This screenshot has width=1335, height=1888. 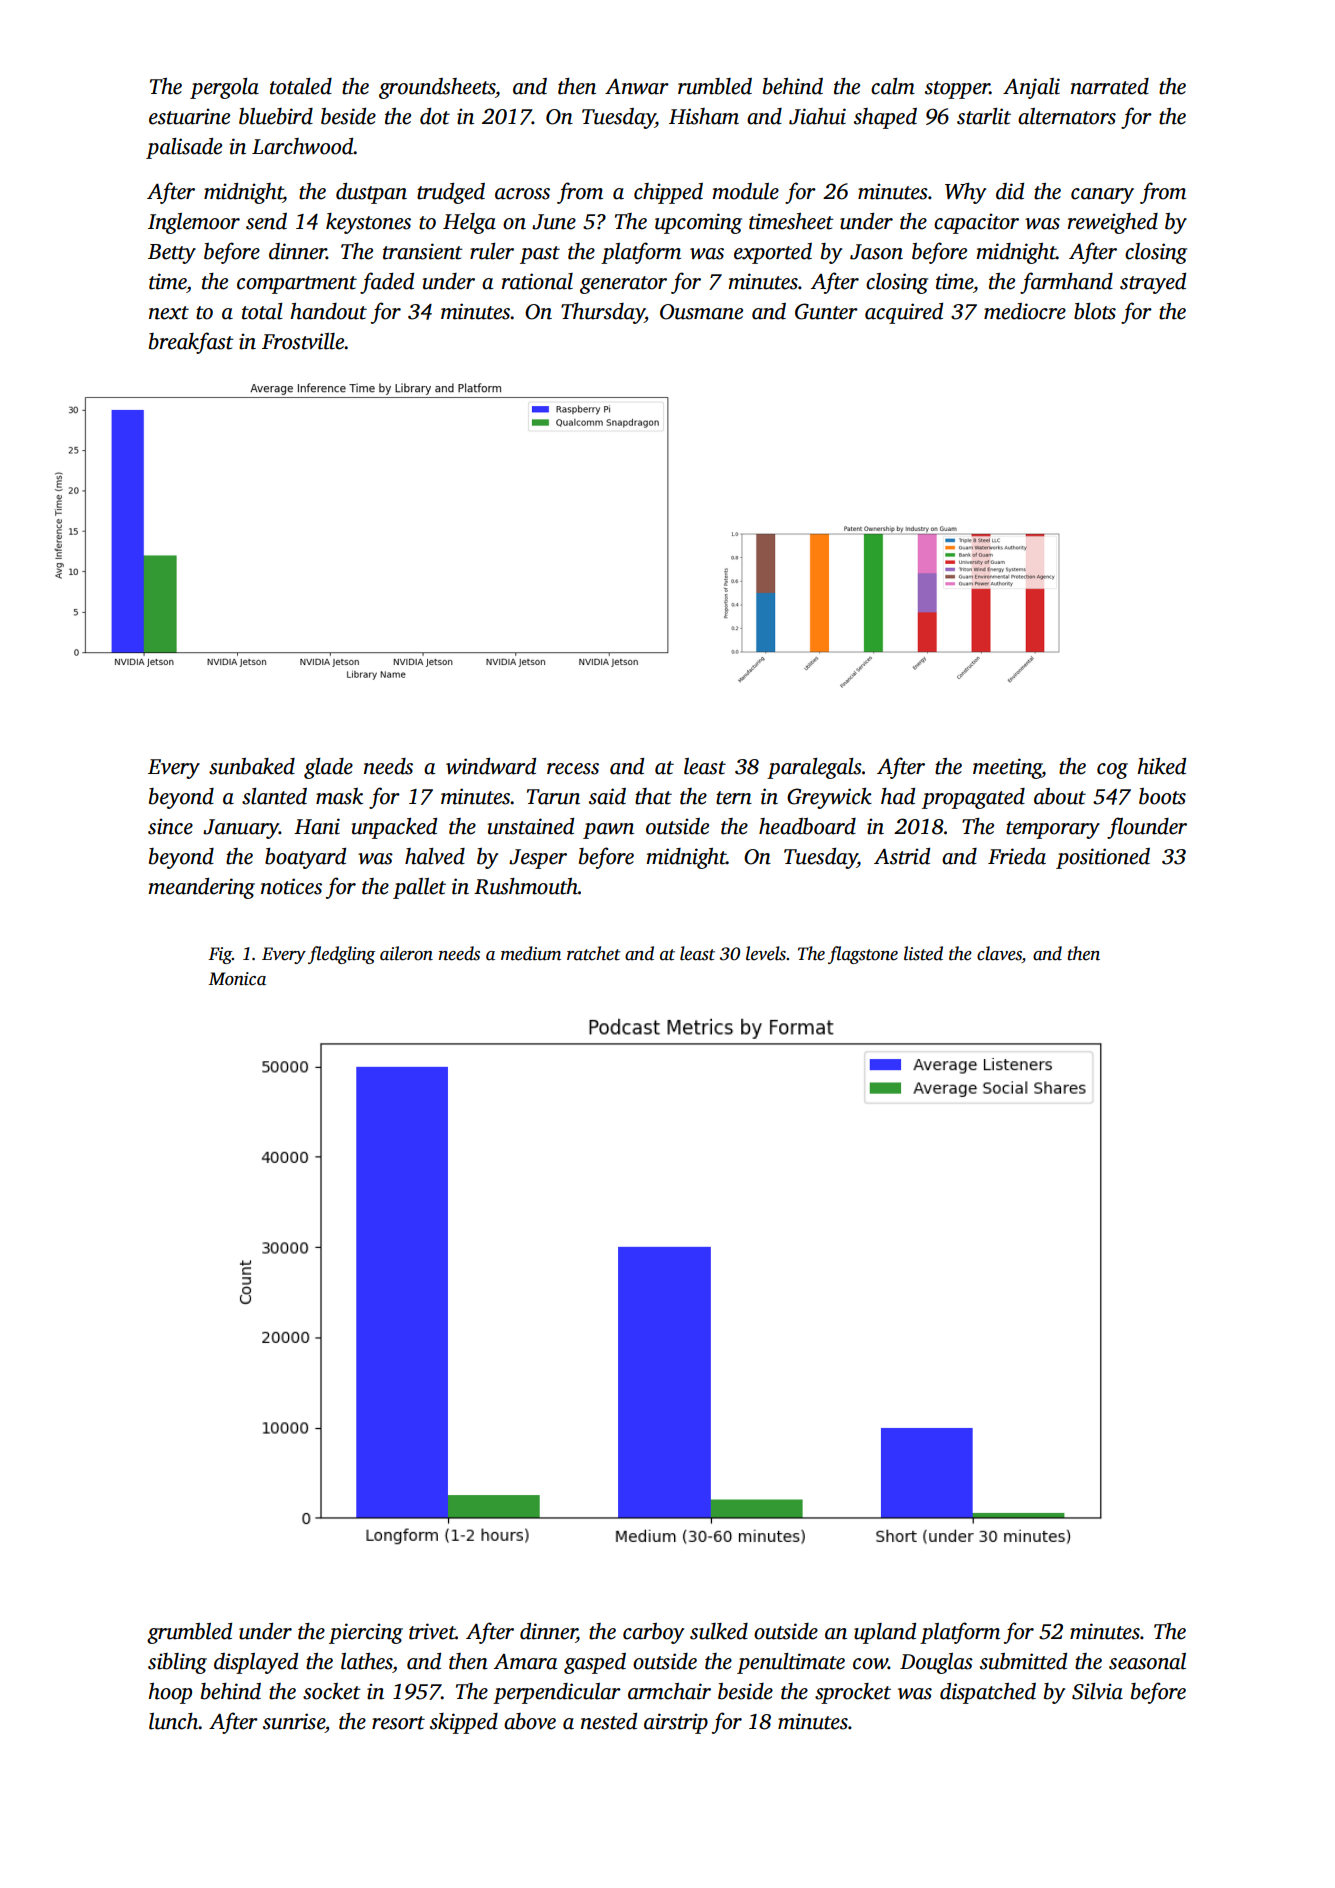 I want to click on levels, so click(x=766, y=953).
